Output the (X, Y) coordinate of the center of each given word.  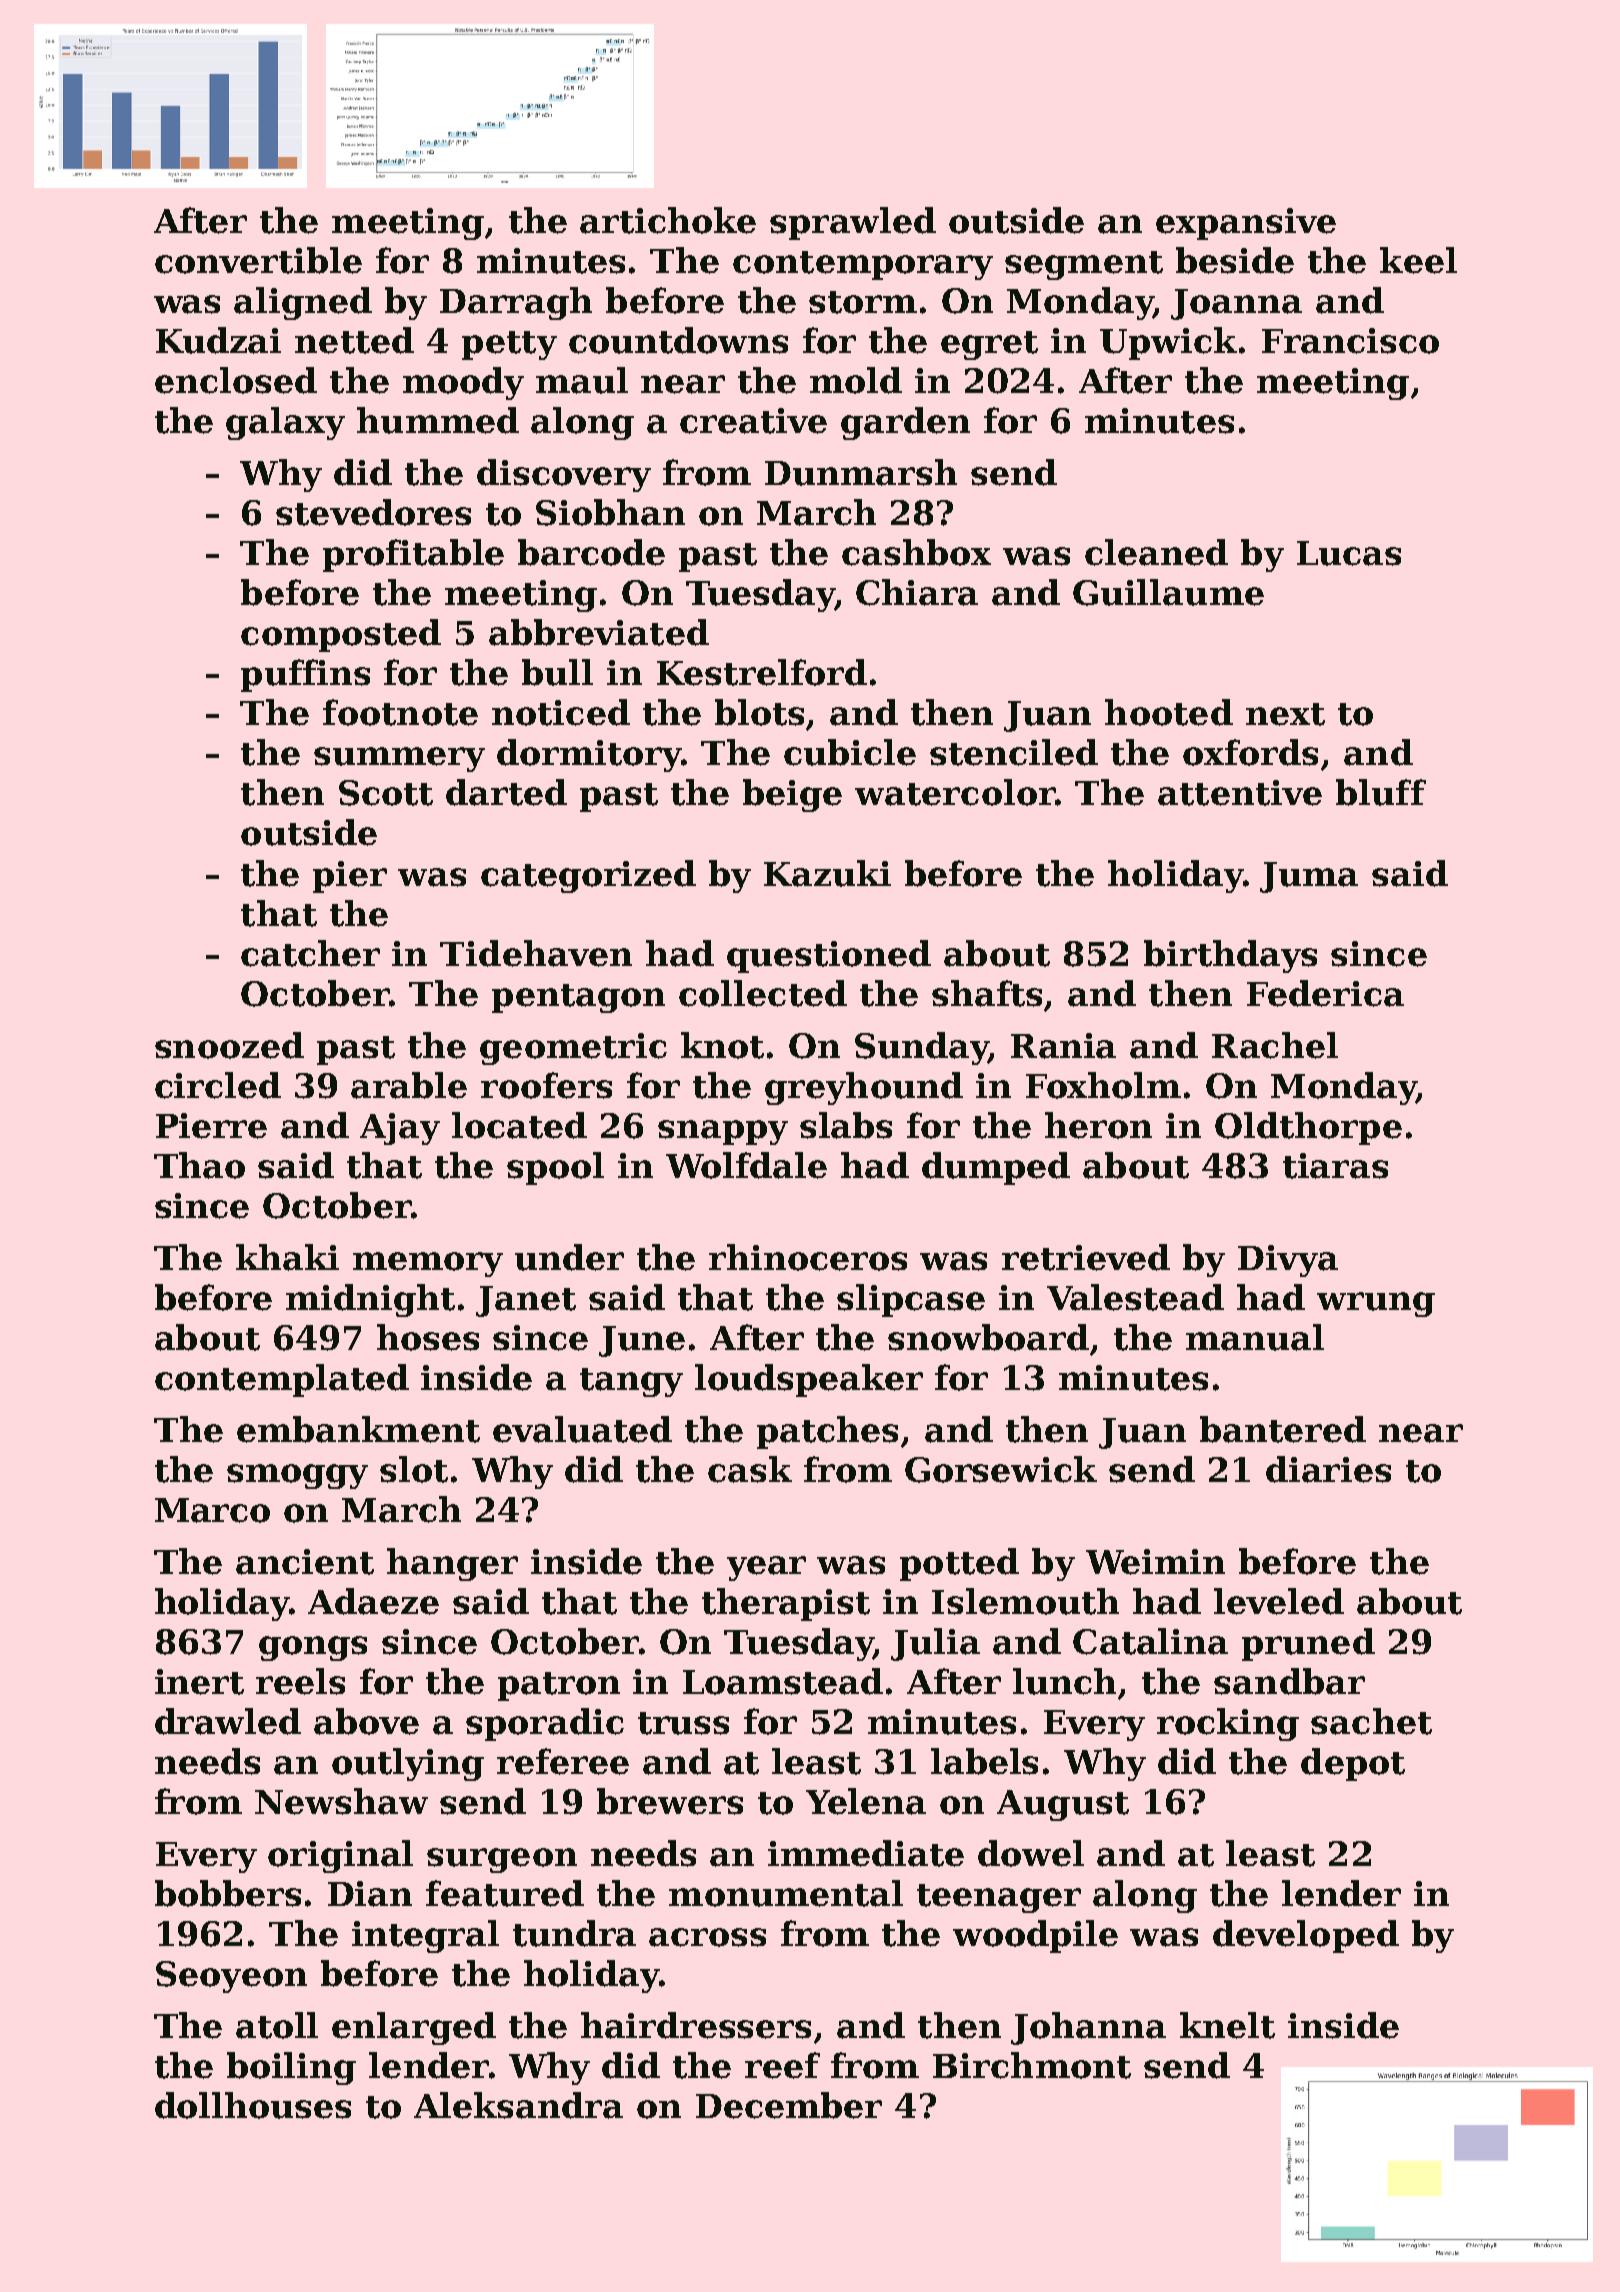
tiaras (1335, 1166)
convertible (258, 260)
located (519, 1125)
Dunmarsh (861, 472)
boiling (291, 2068)
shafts (987, 993)
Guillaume (1168, 592)
